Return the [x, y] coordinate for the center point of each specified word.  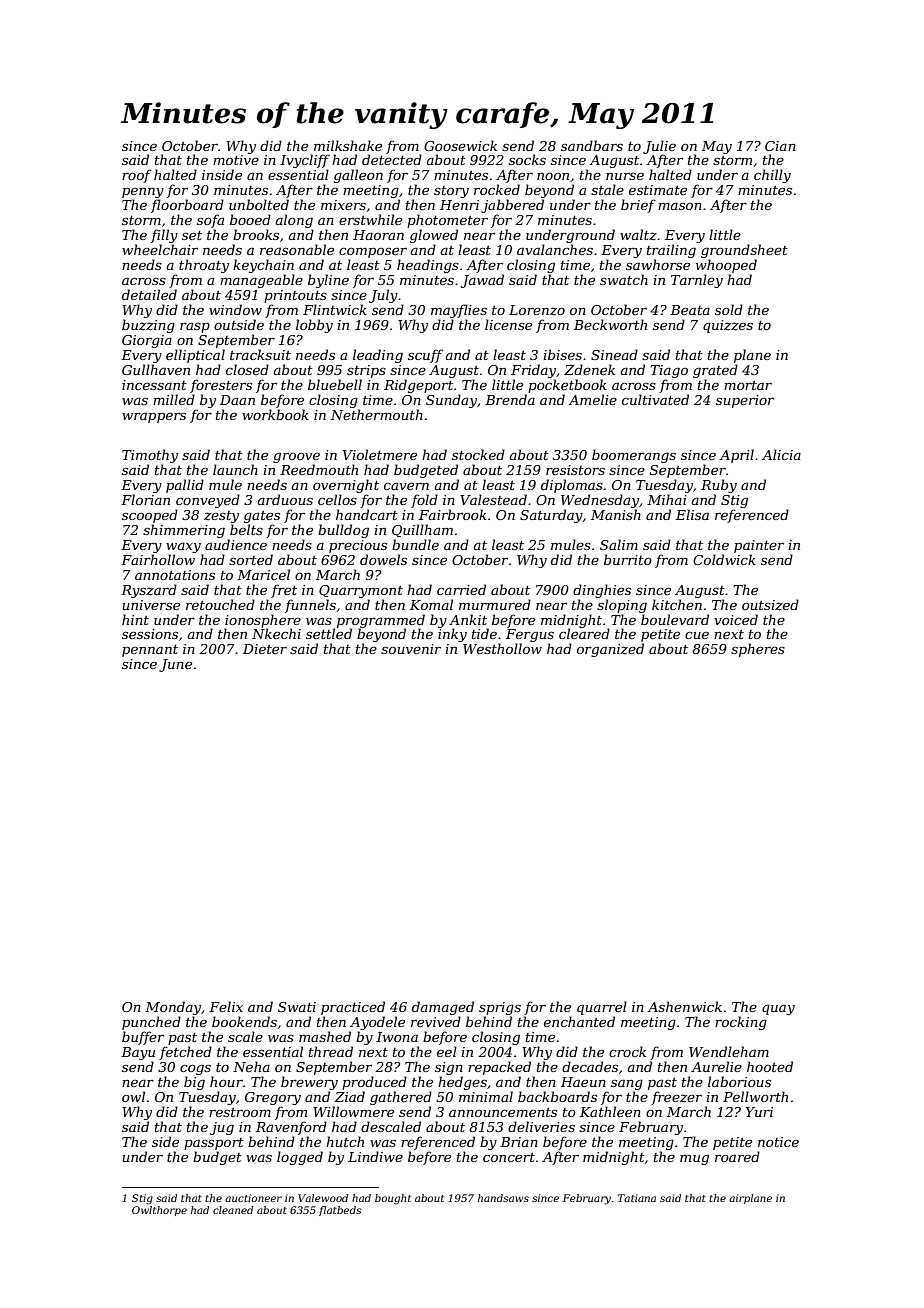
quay [778, 1009]
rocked [497, 189]
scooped [150, 516]
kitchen [677, 604]
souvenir [411, 649]
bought [393, 1199]
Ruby [719, 486]
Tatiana [637, 1198]
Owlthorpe [159, 1211]
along [294, 221]
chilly [772, 176]
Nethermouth [377, 414]
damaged [443, 1008]
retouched [220, 604]
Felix [226, 1006]
